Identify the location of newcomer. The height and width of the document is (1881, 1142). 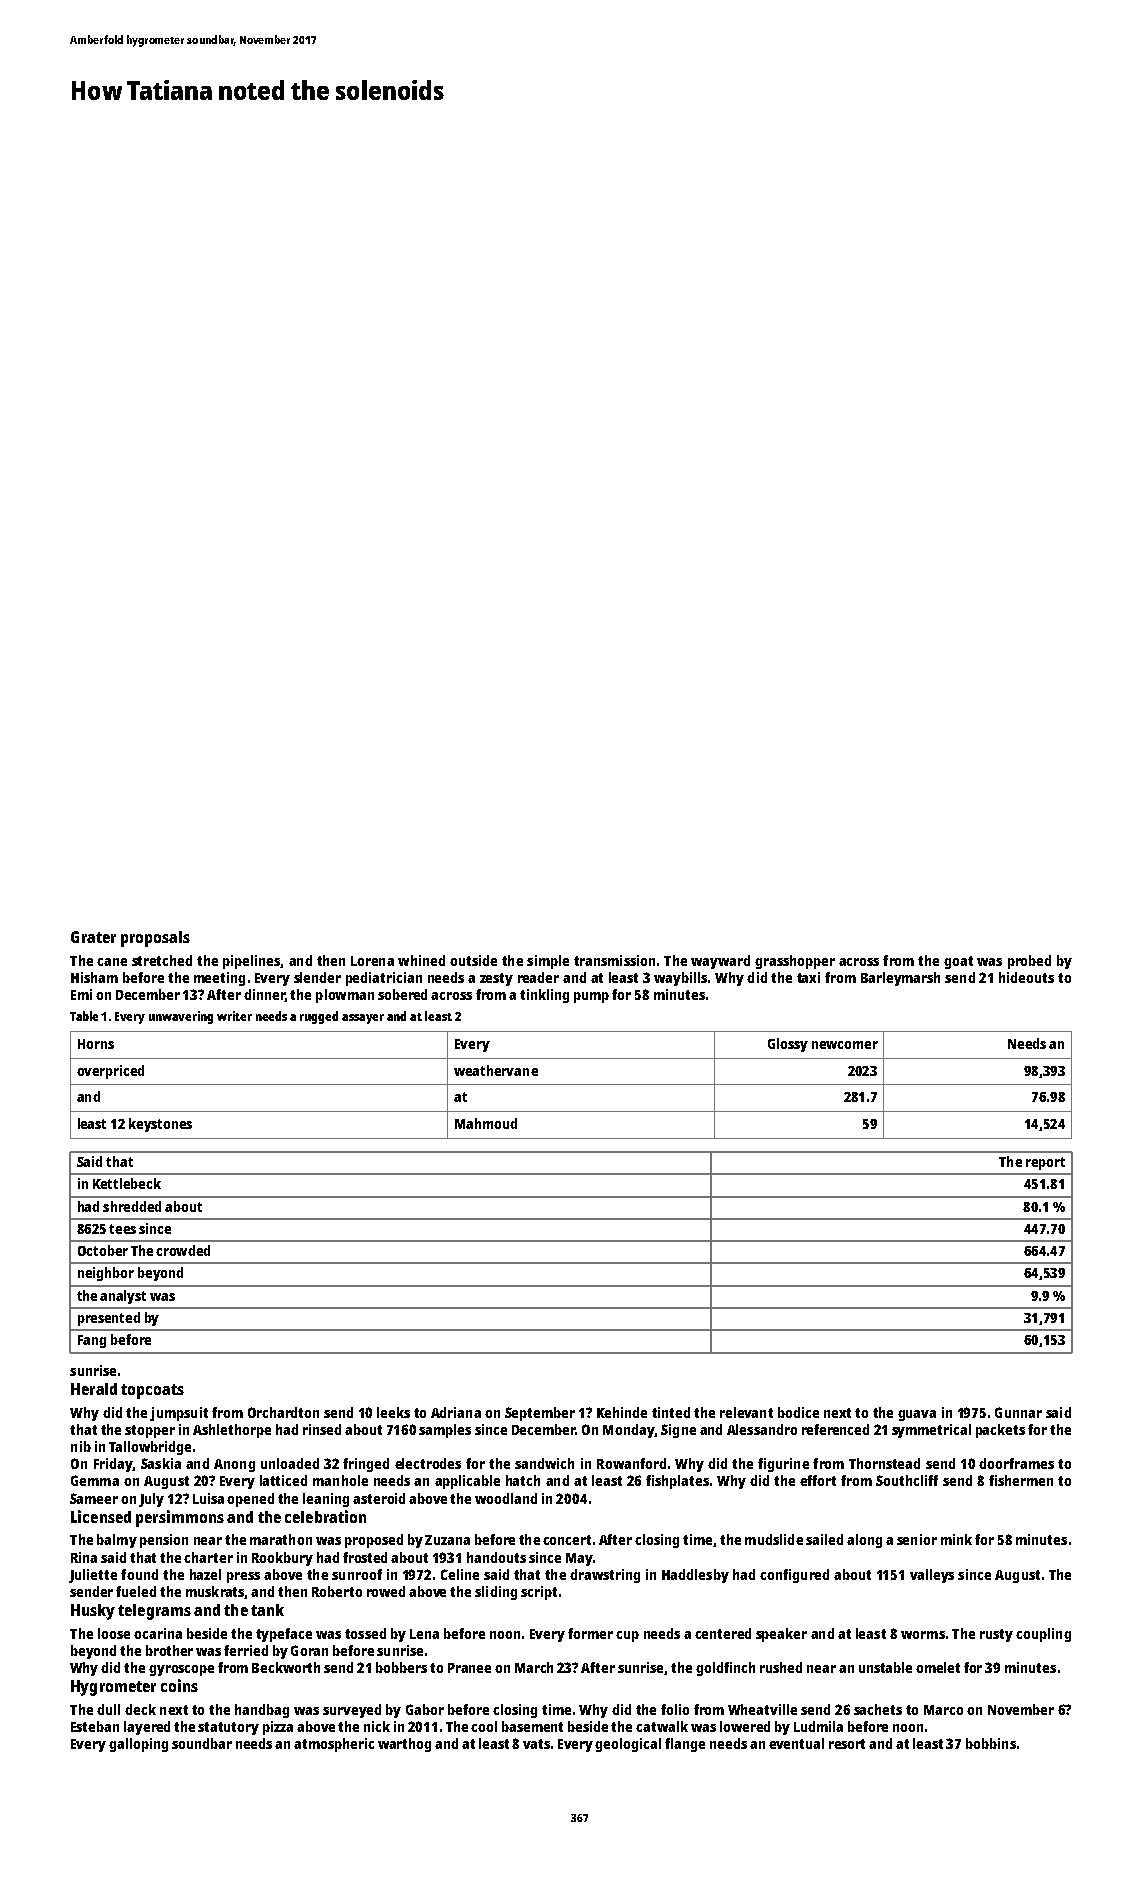
(845, 1045).
